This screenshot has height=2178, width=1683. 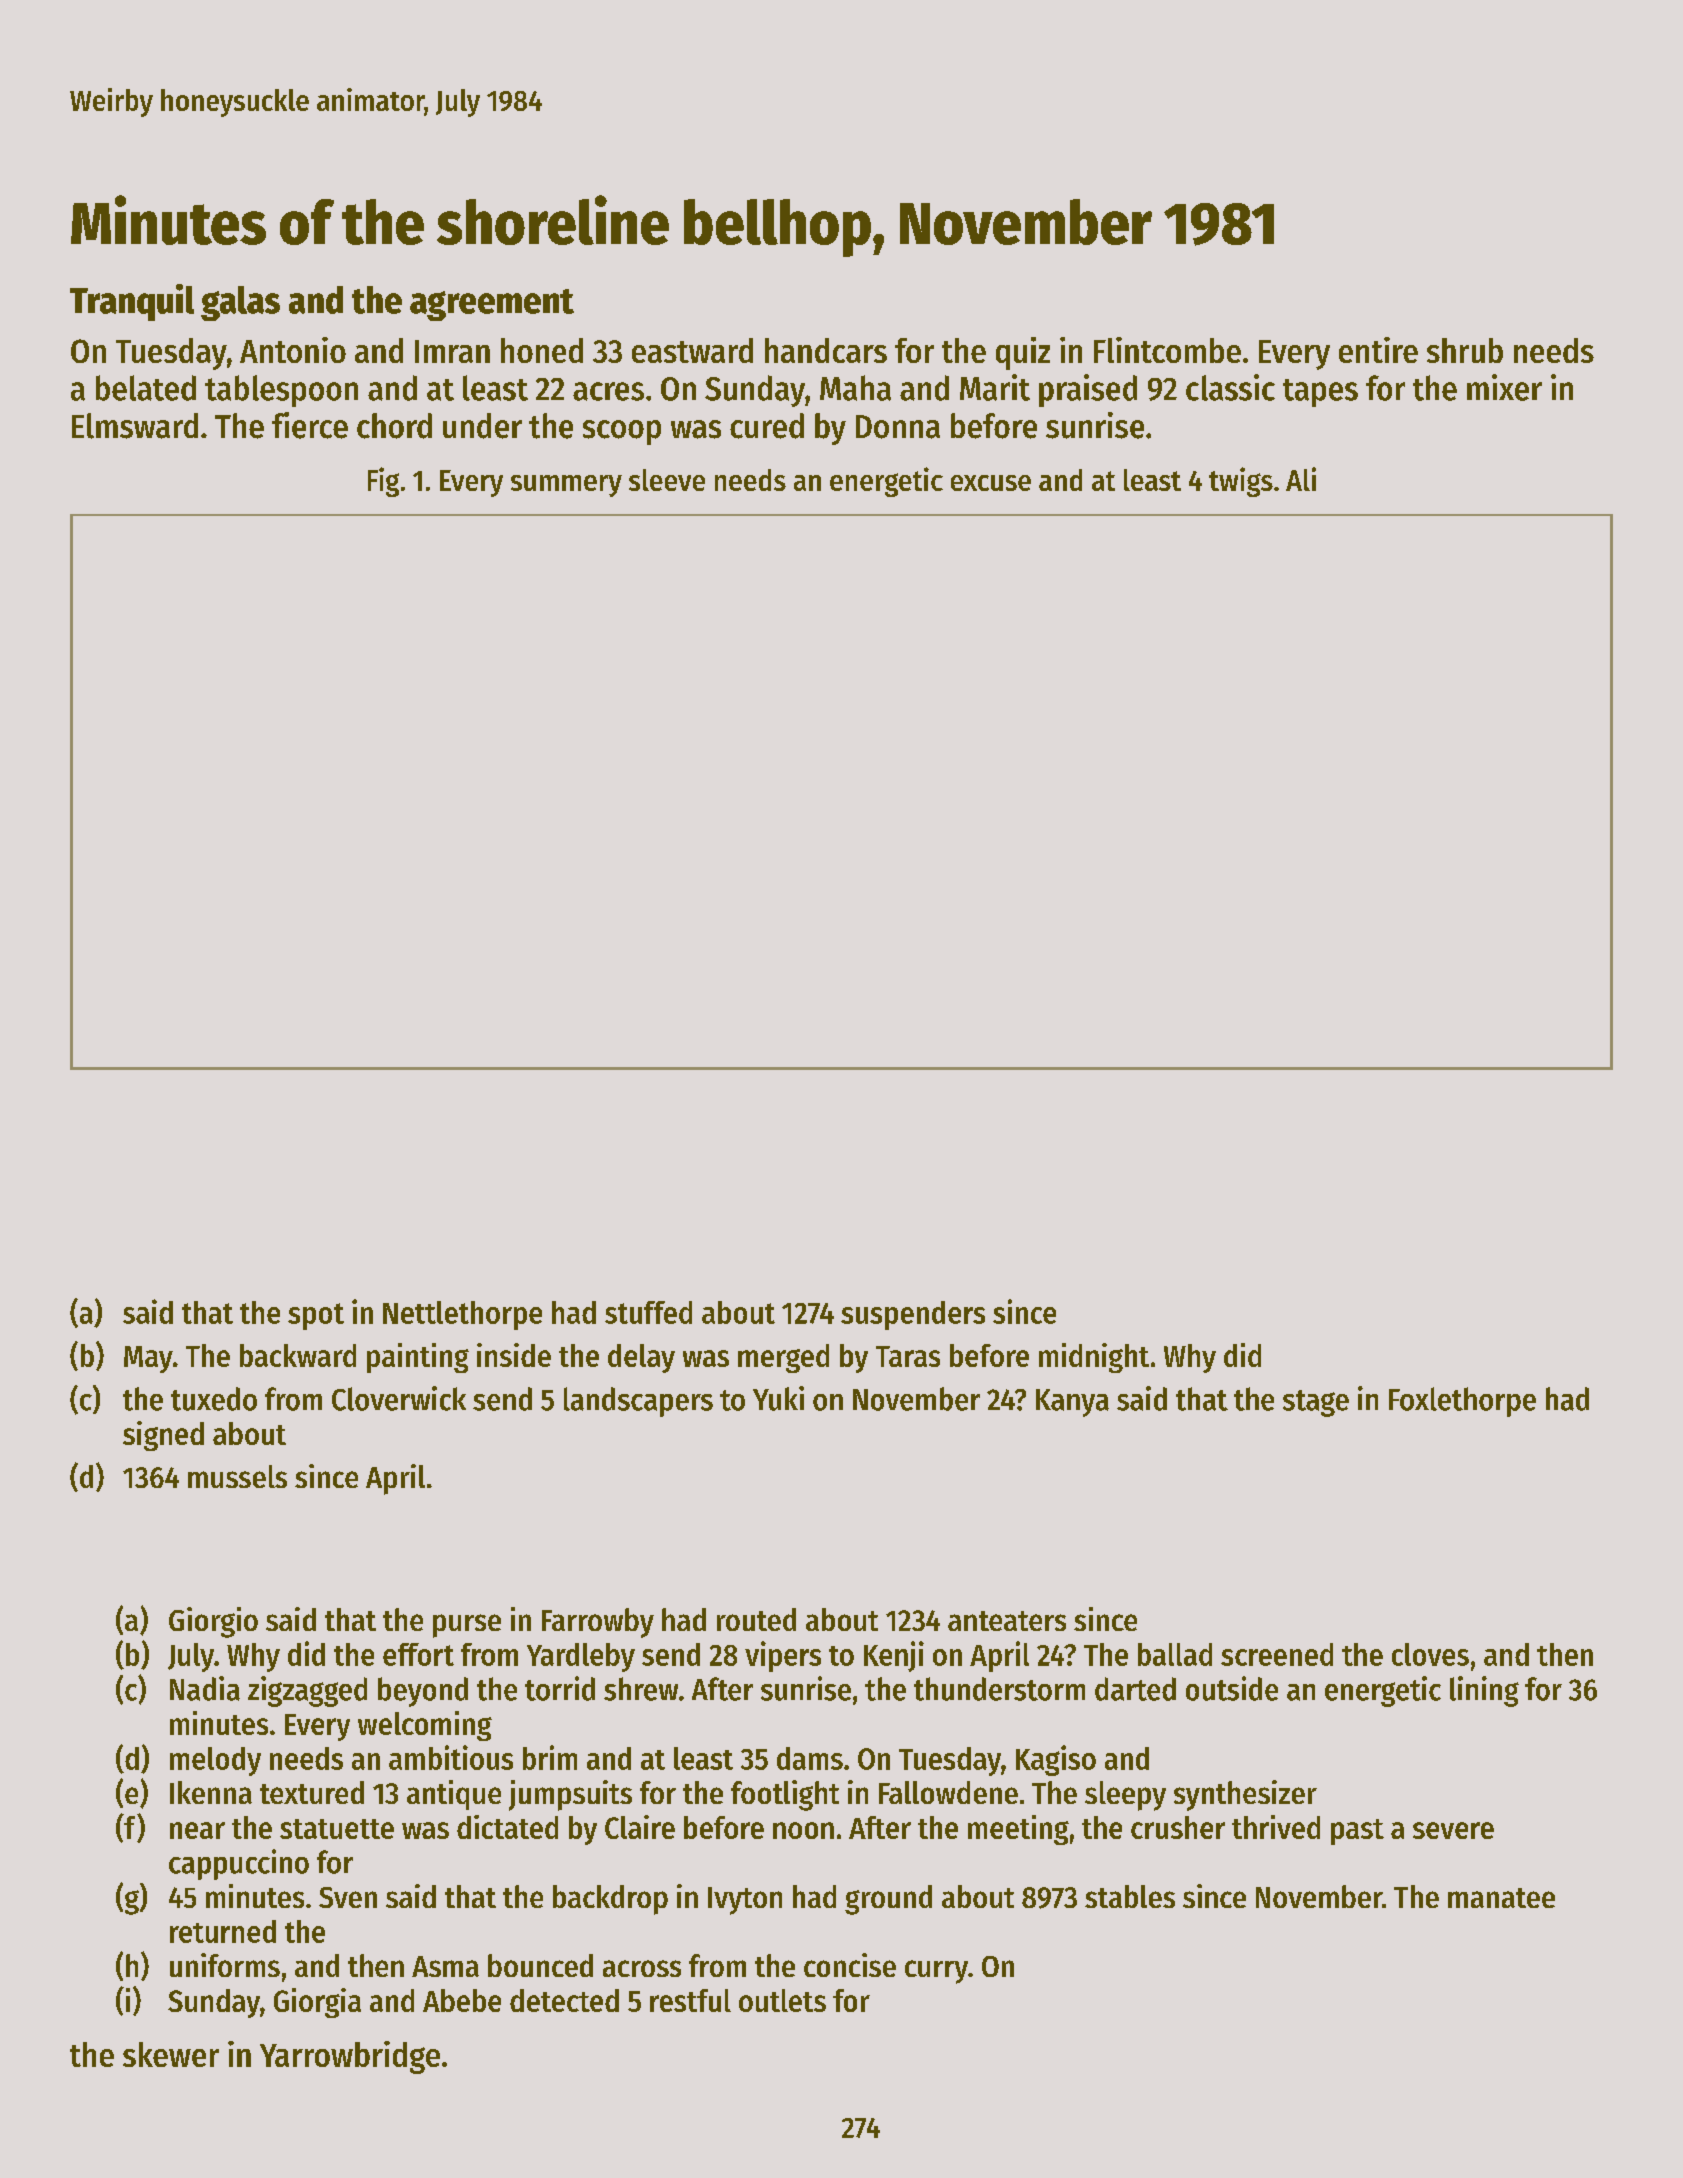 What do you see at coordinates (1175, 1654) in the screenshot?
I see `ballad` at bounding box center [1175, 1654].
